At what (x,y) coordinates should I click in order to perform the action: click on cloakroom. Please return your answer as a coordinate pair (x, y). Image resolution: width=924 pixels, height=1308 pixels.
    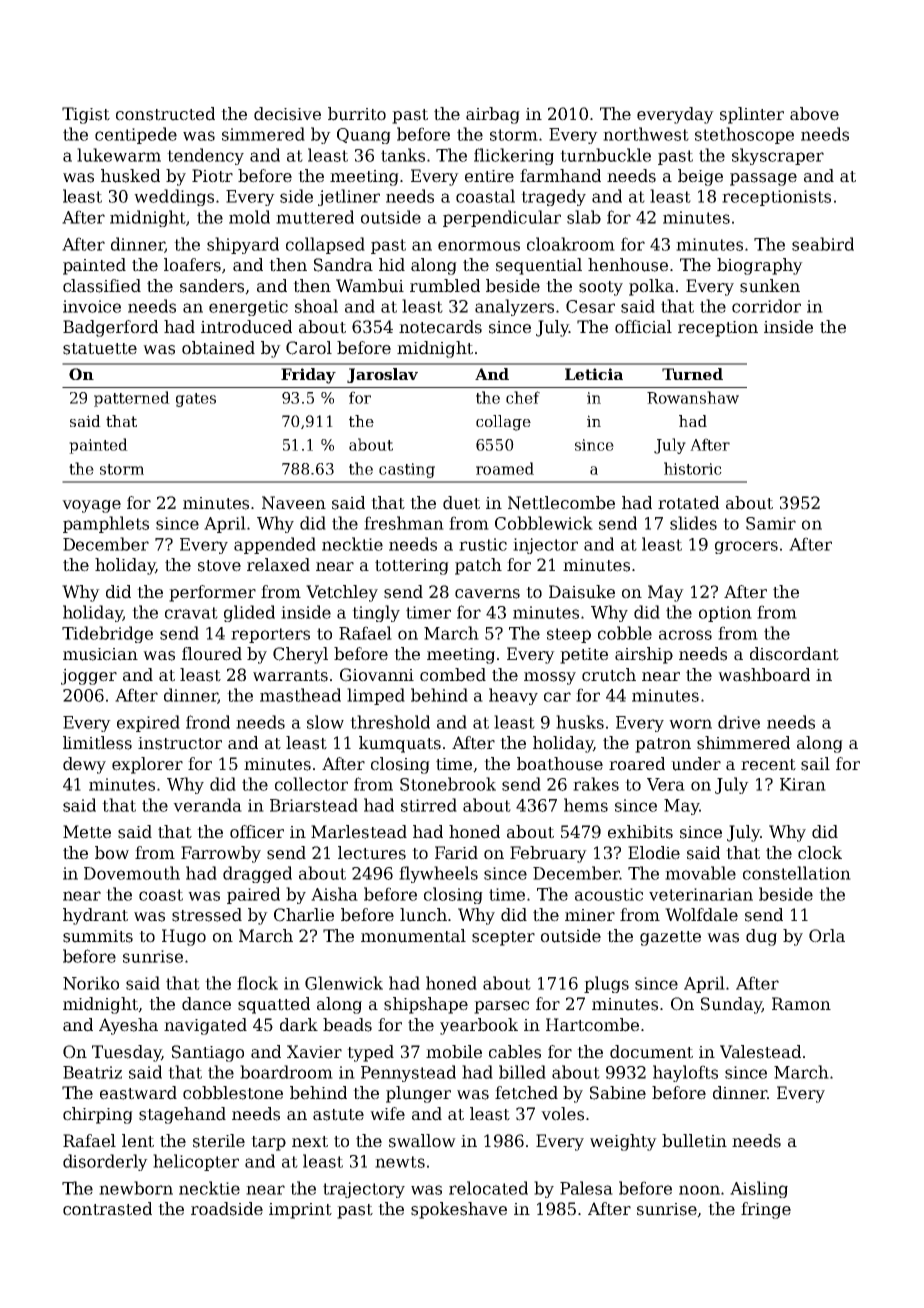
    Looking at the image, I should click on (571, 244).
